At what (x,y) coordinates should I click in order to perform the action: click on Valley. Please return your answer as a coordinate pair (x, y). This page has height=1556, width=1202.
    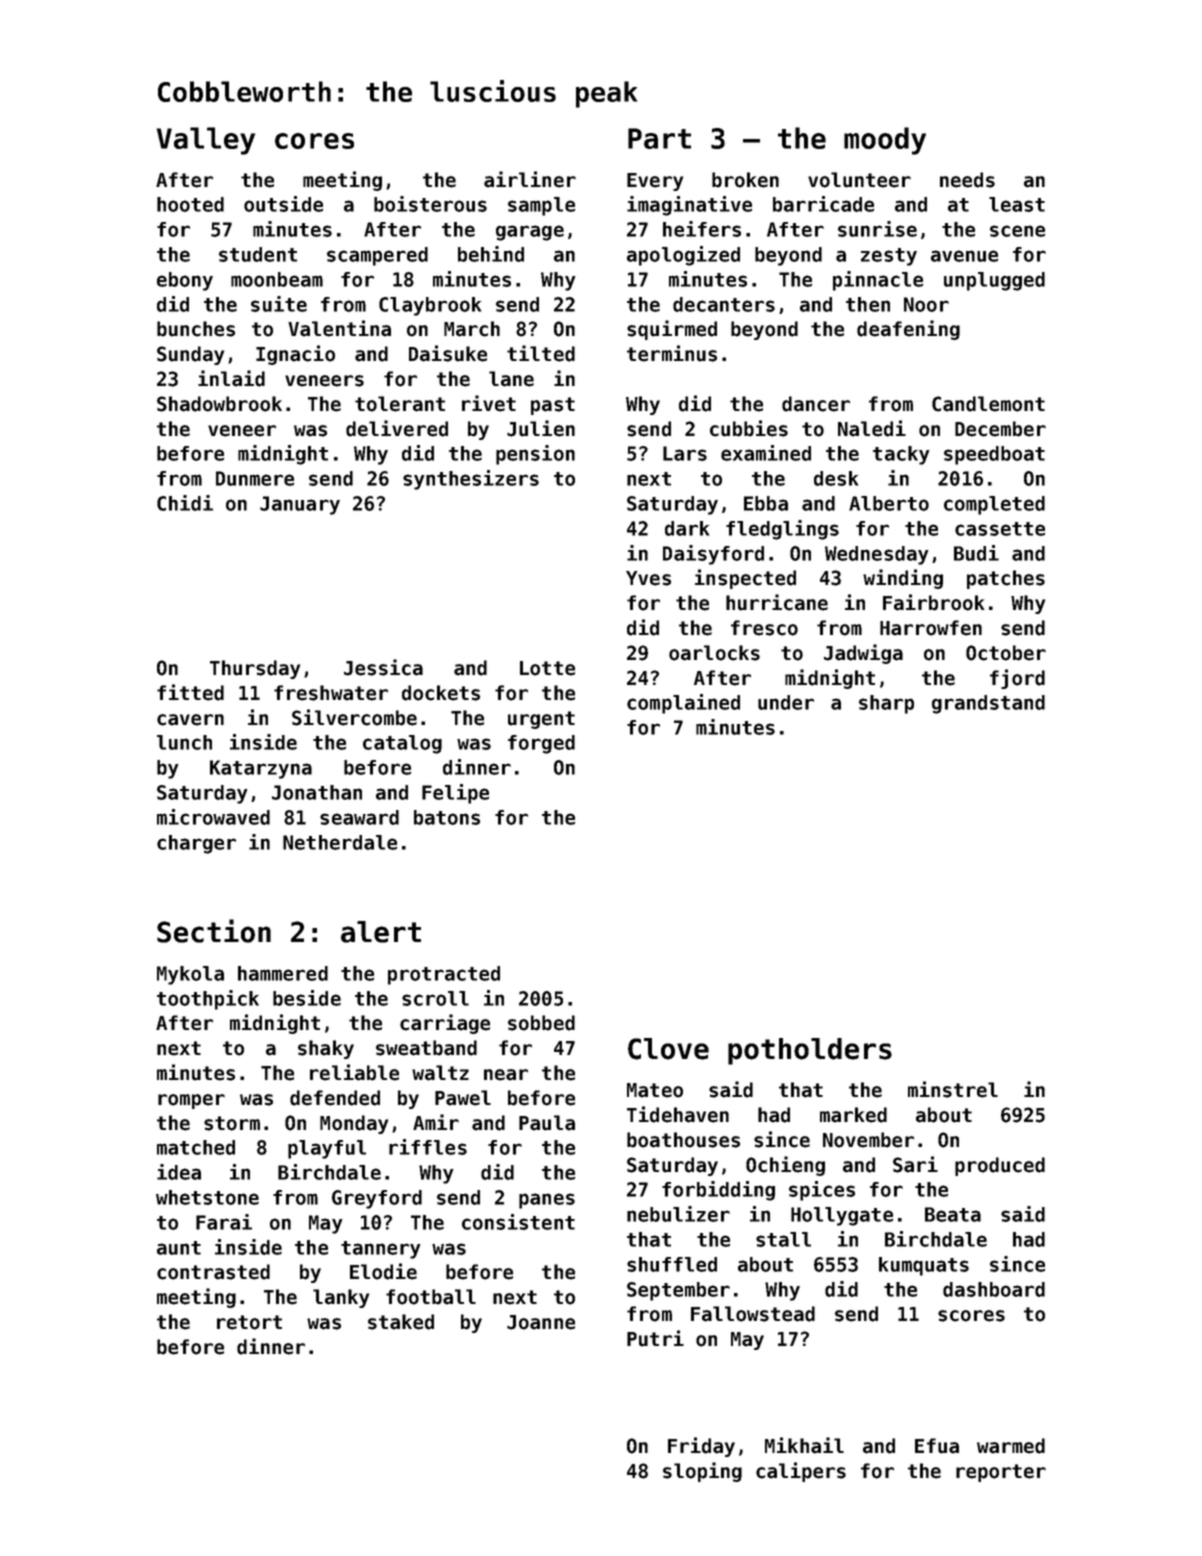
    Looking at the image, I should click on (206, 141).
